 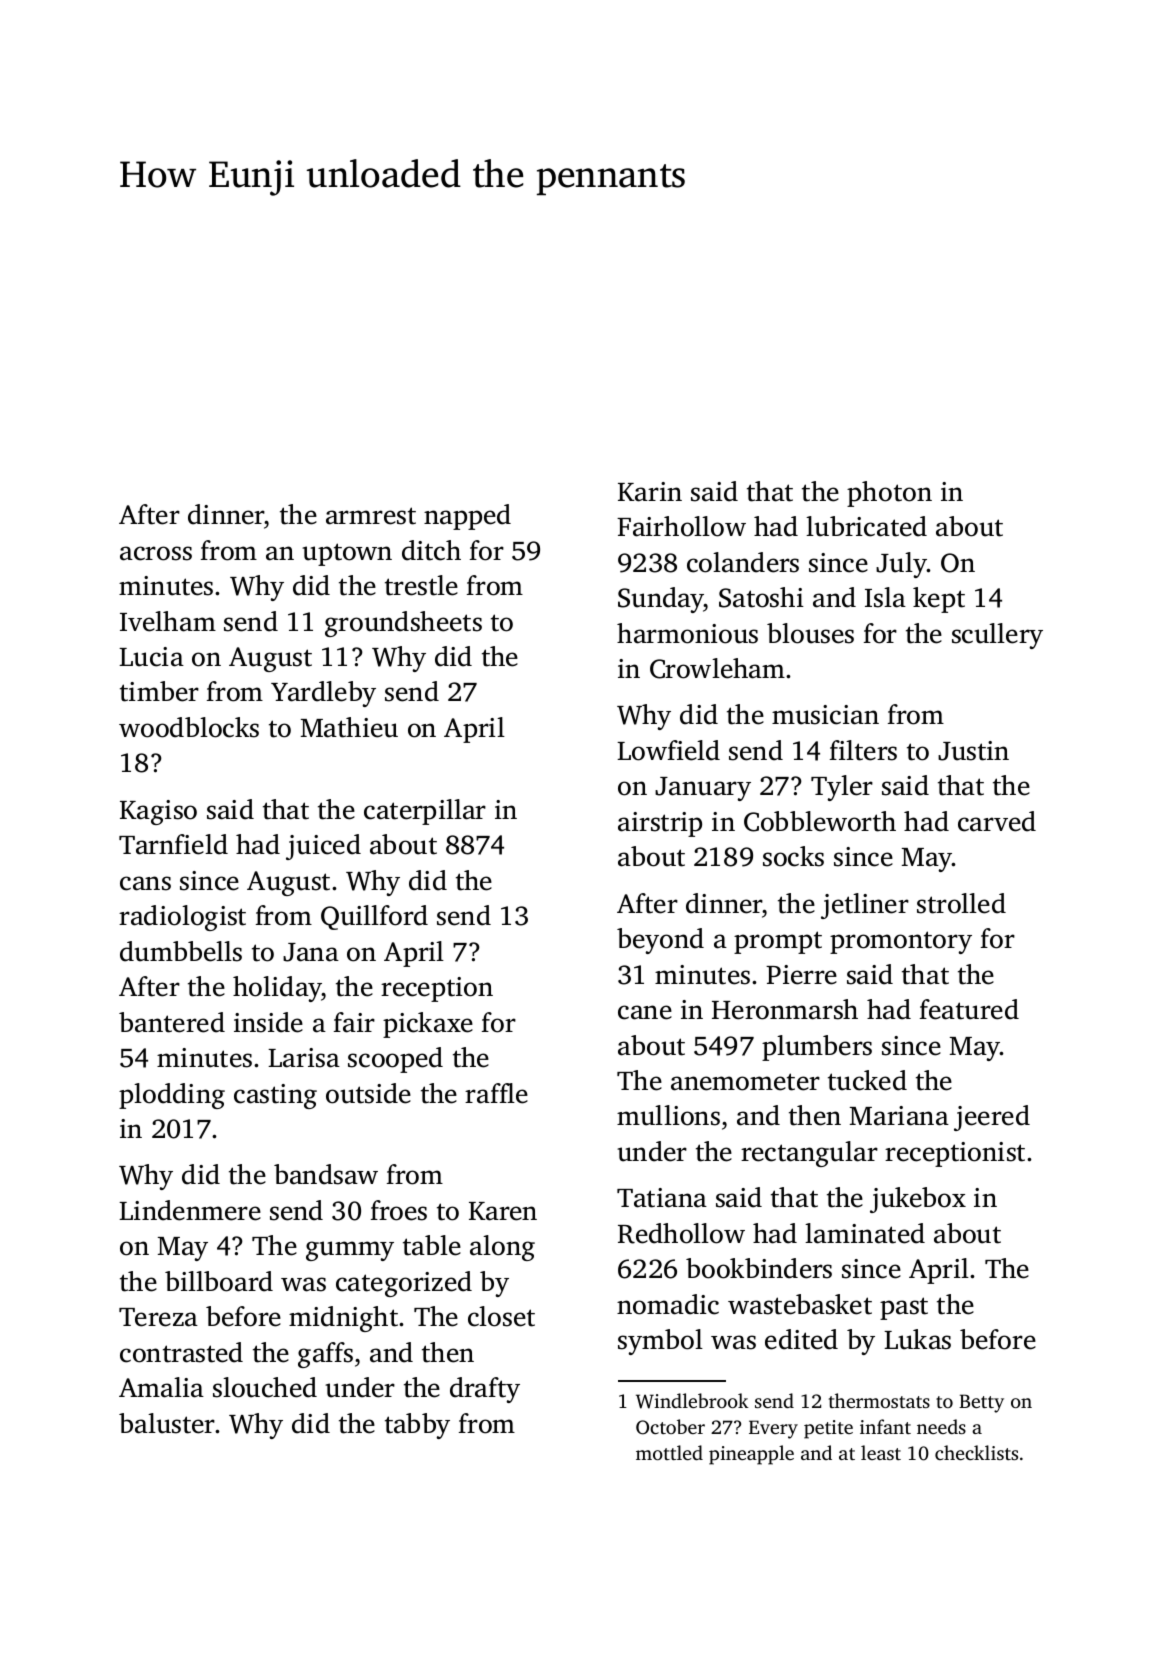 What do you see at coordinates (941, 1426) in the document?
I see `needs` at bounding box center [941, 1426].
